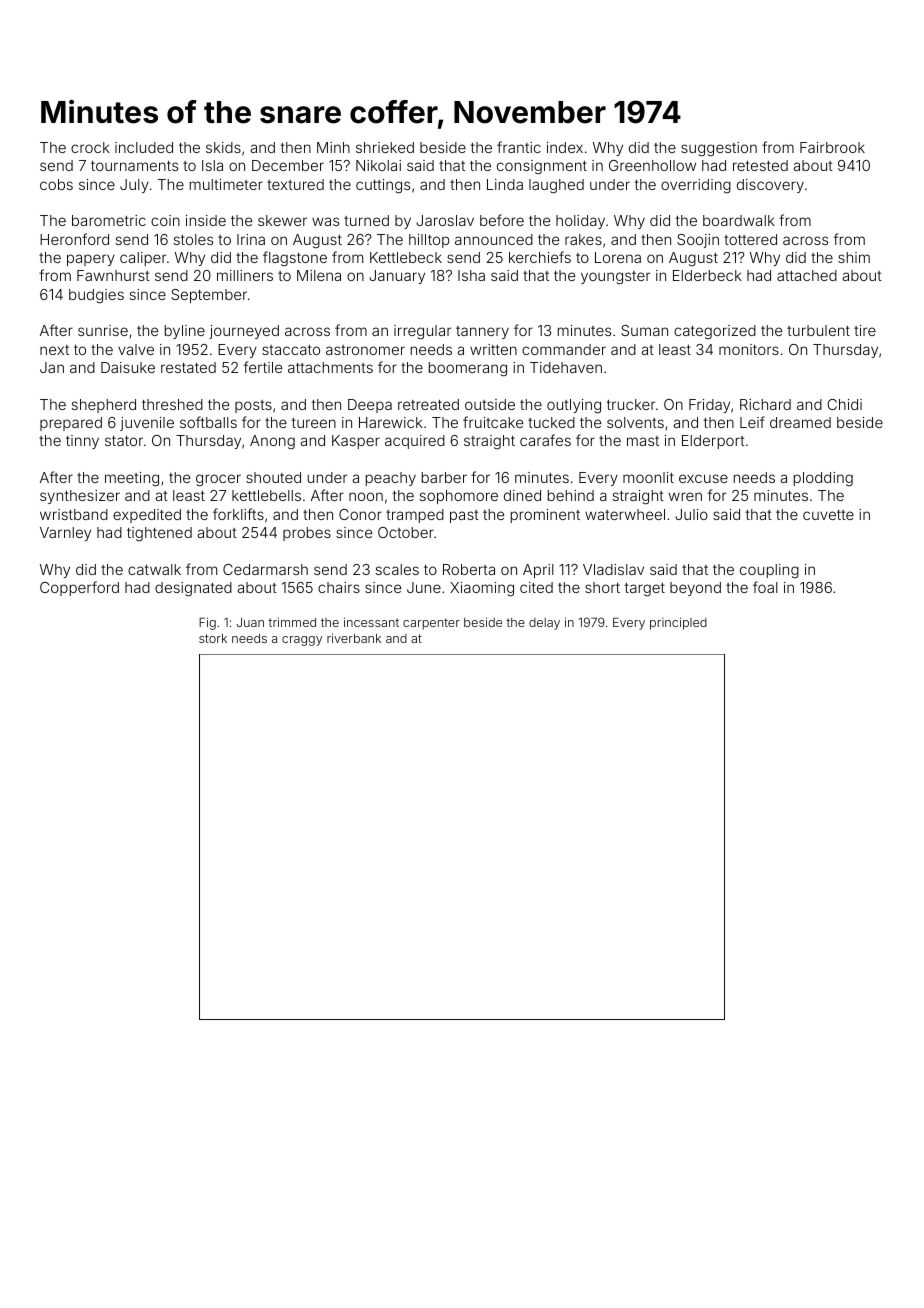 This screenshot has height=1308, width=924. I want to click on riverbank, so click(354, 638).
